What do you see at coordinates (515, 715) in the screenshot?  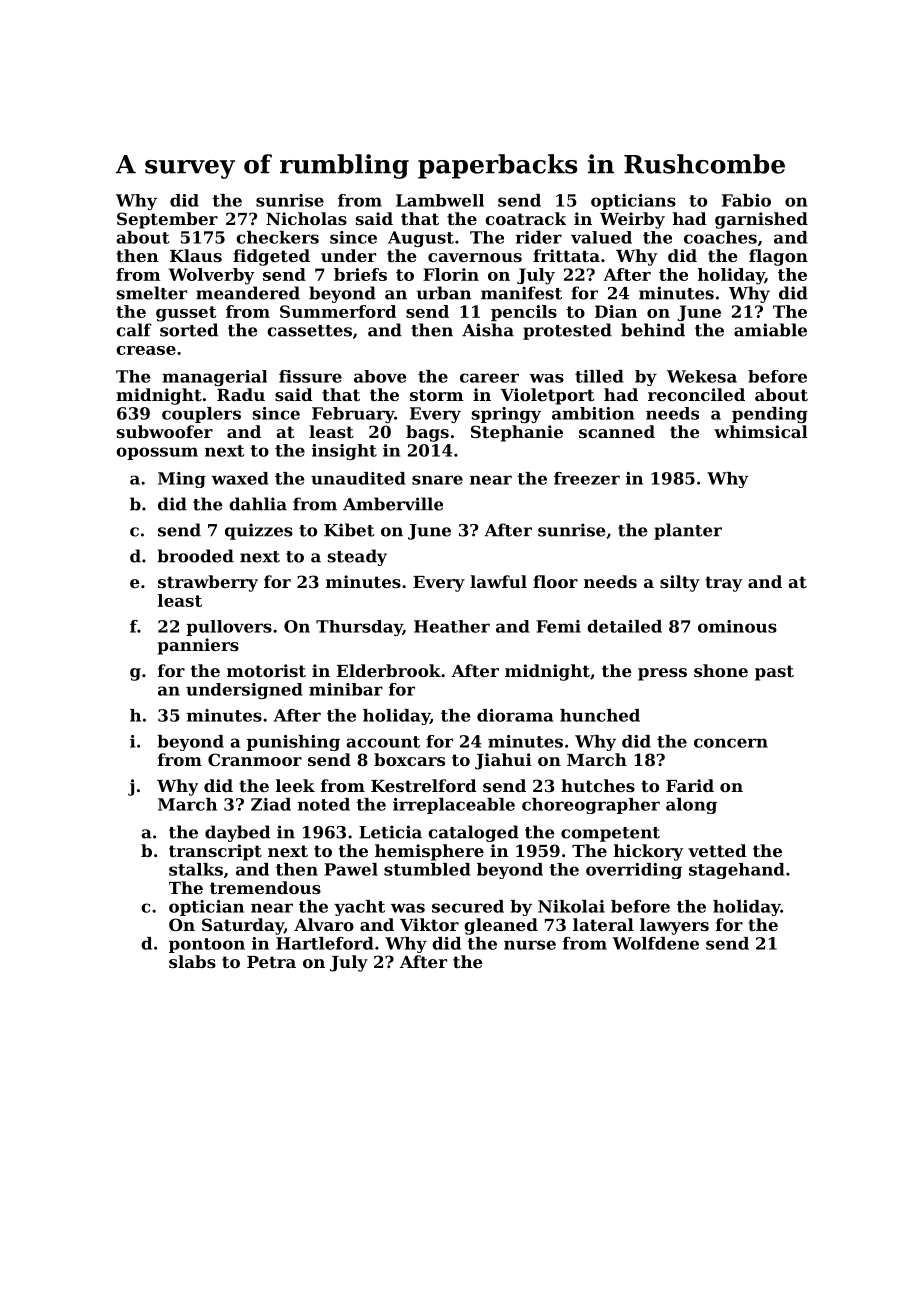 I see `diorama` at bounding box center [515, 715].
